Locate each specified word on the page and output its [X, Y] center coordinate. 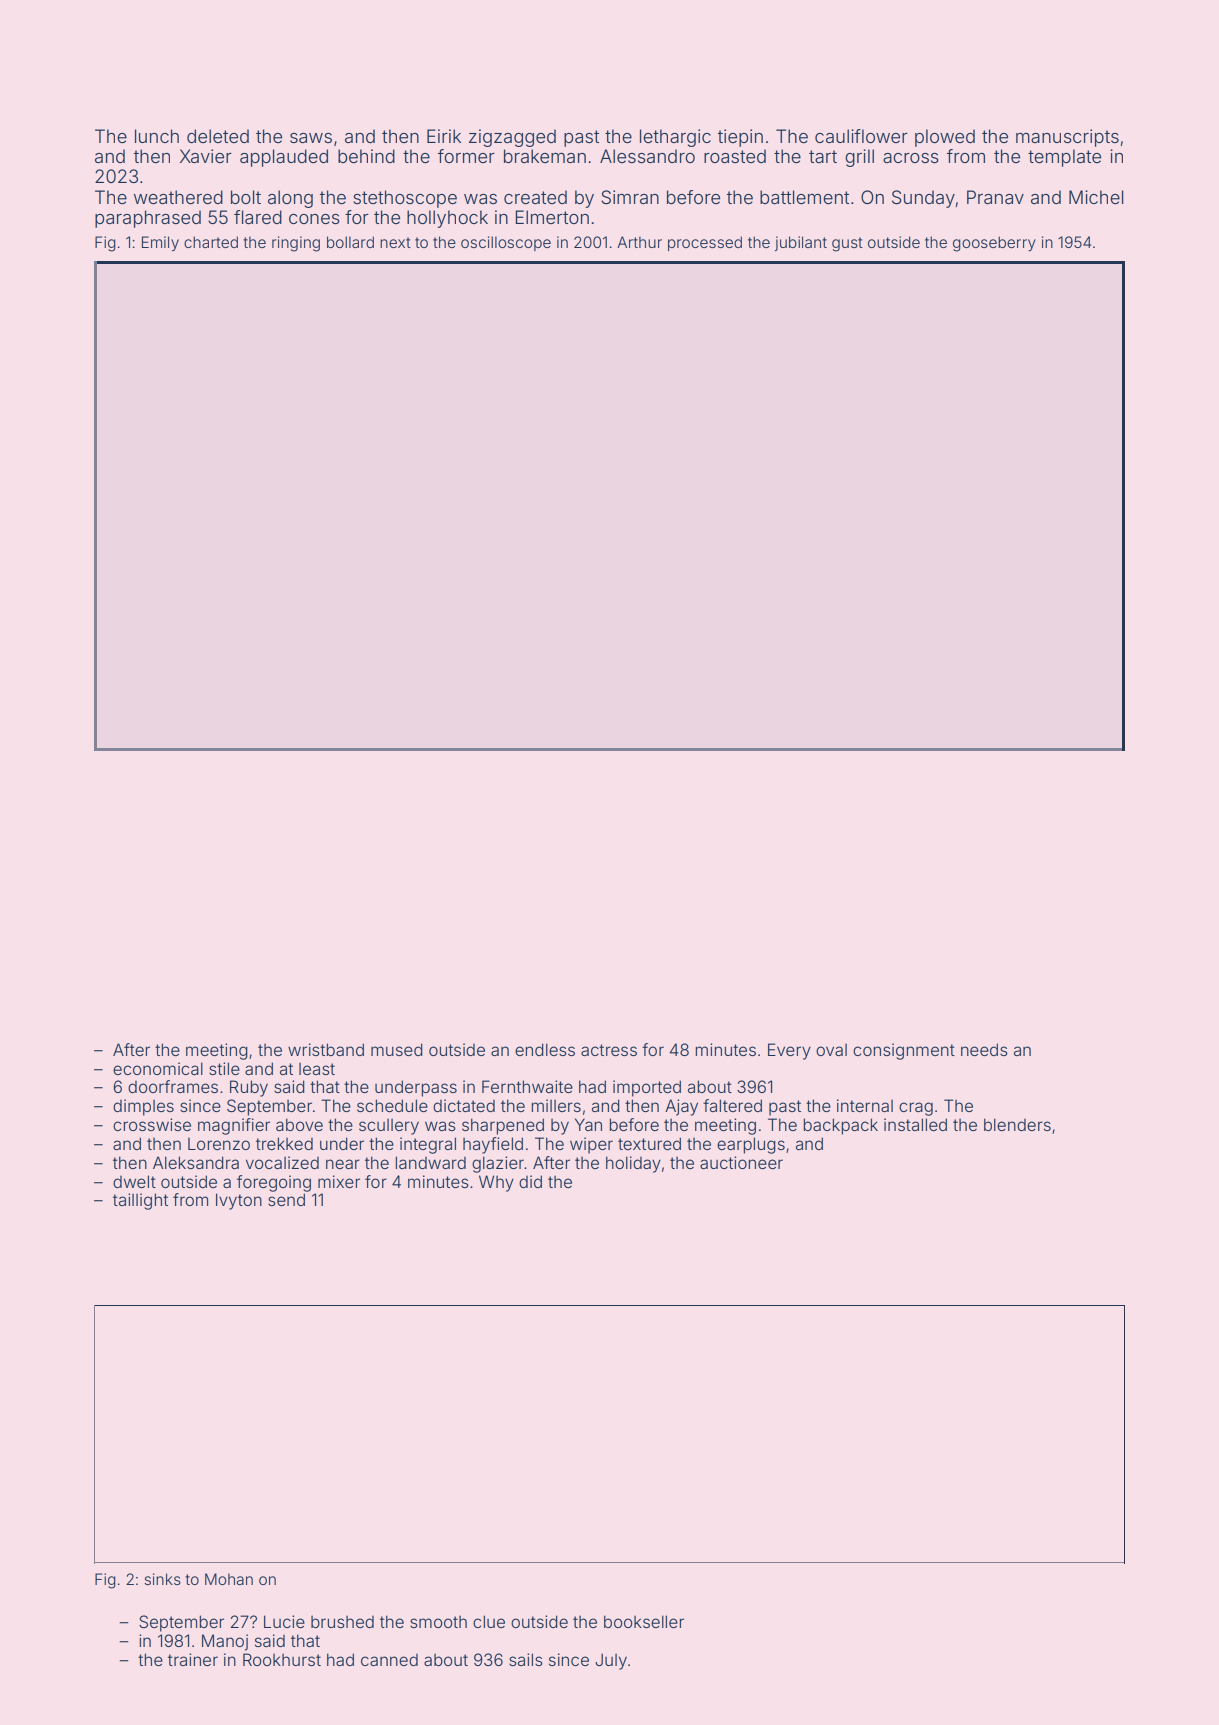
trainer [193, 1659]
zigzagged [512, 138]
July [611, 1661]
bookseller [644, 1621]
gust [847, 244]
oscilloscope [506, 243]
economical [158, 1068]
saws [311, 138]
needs [984, 1049]
